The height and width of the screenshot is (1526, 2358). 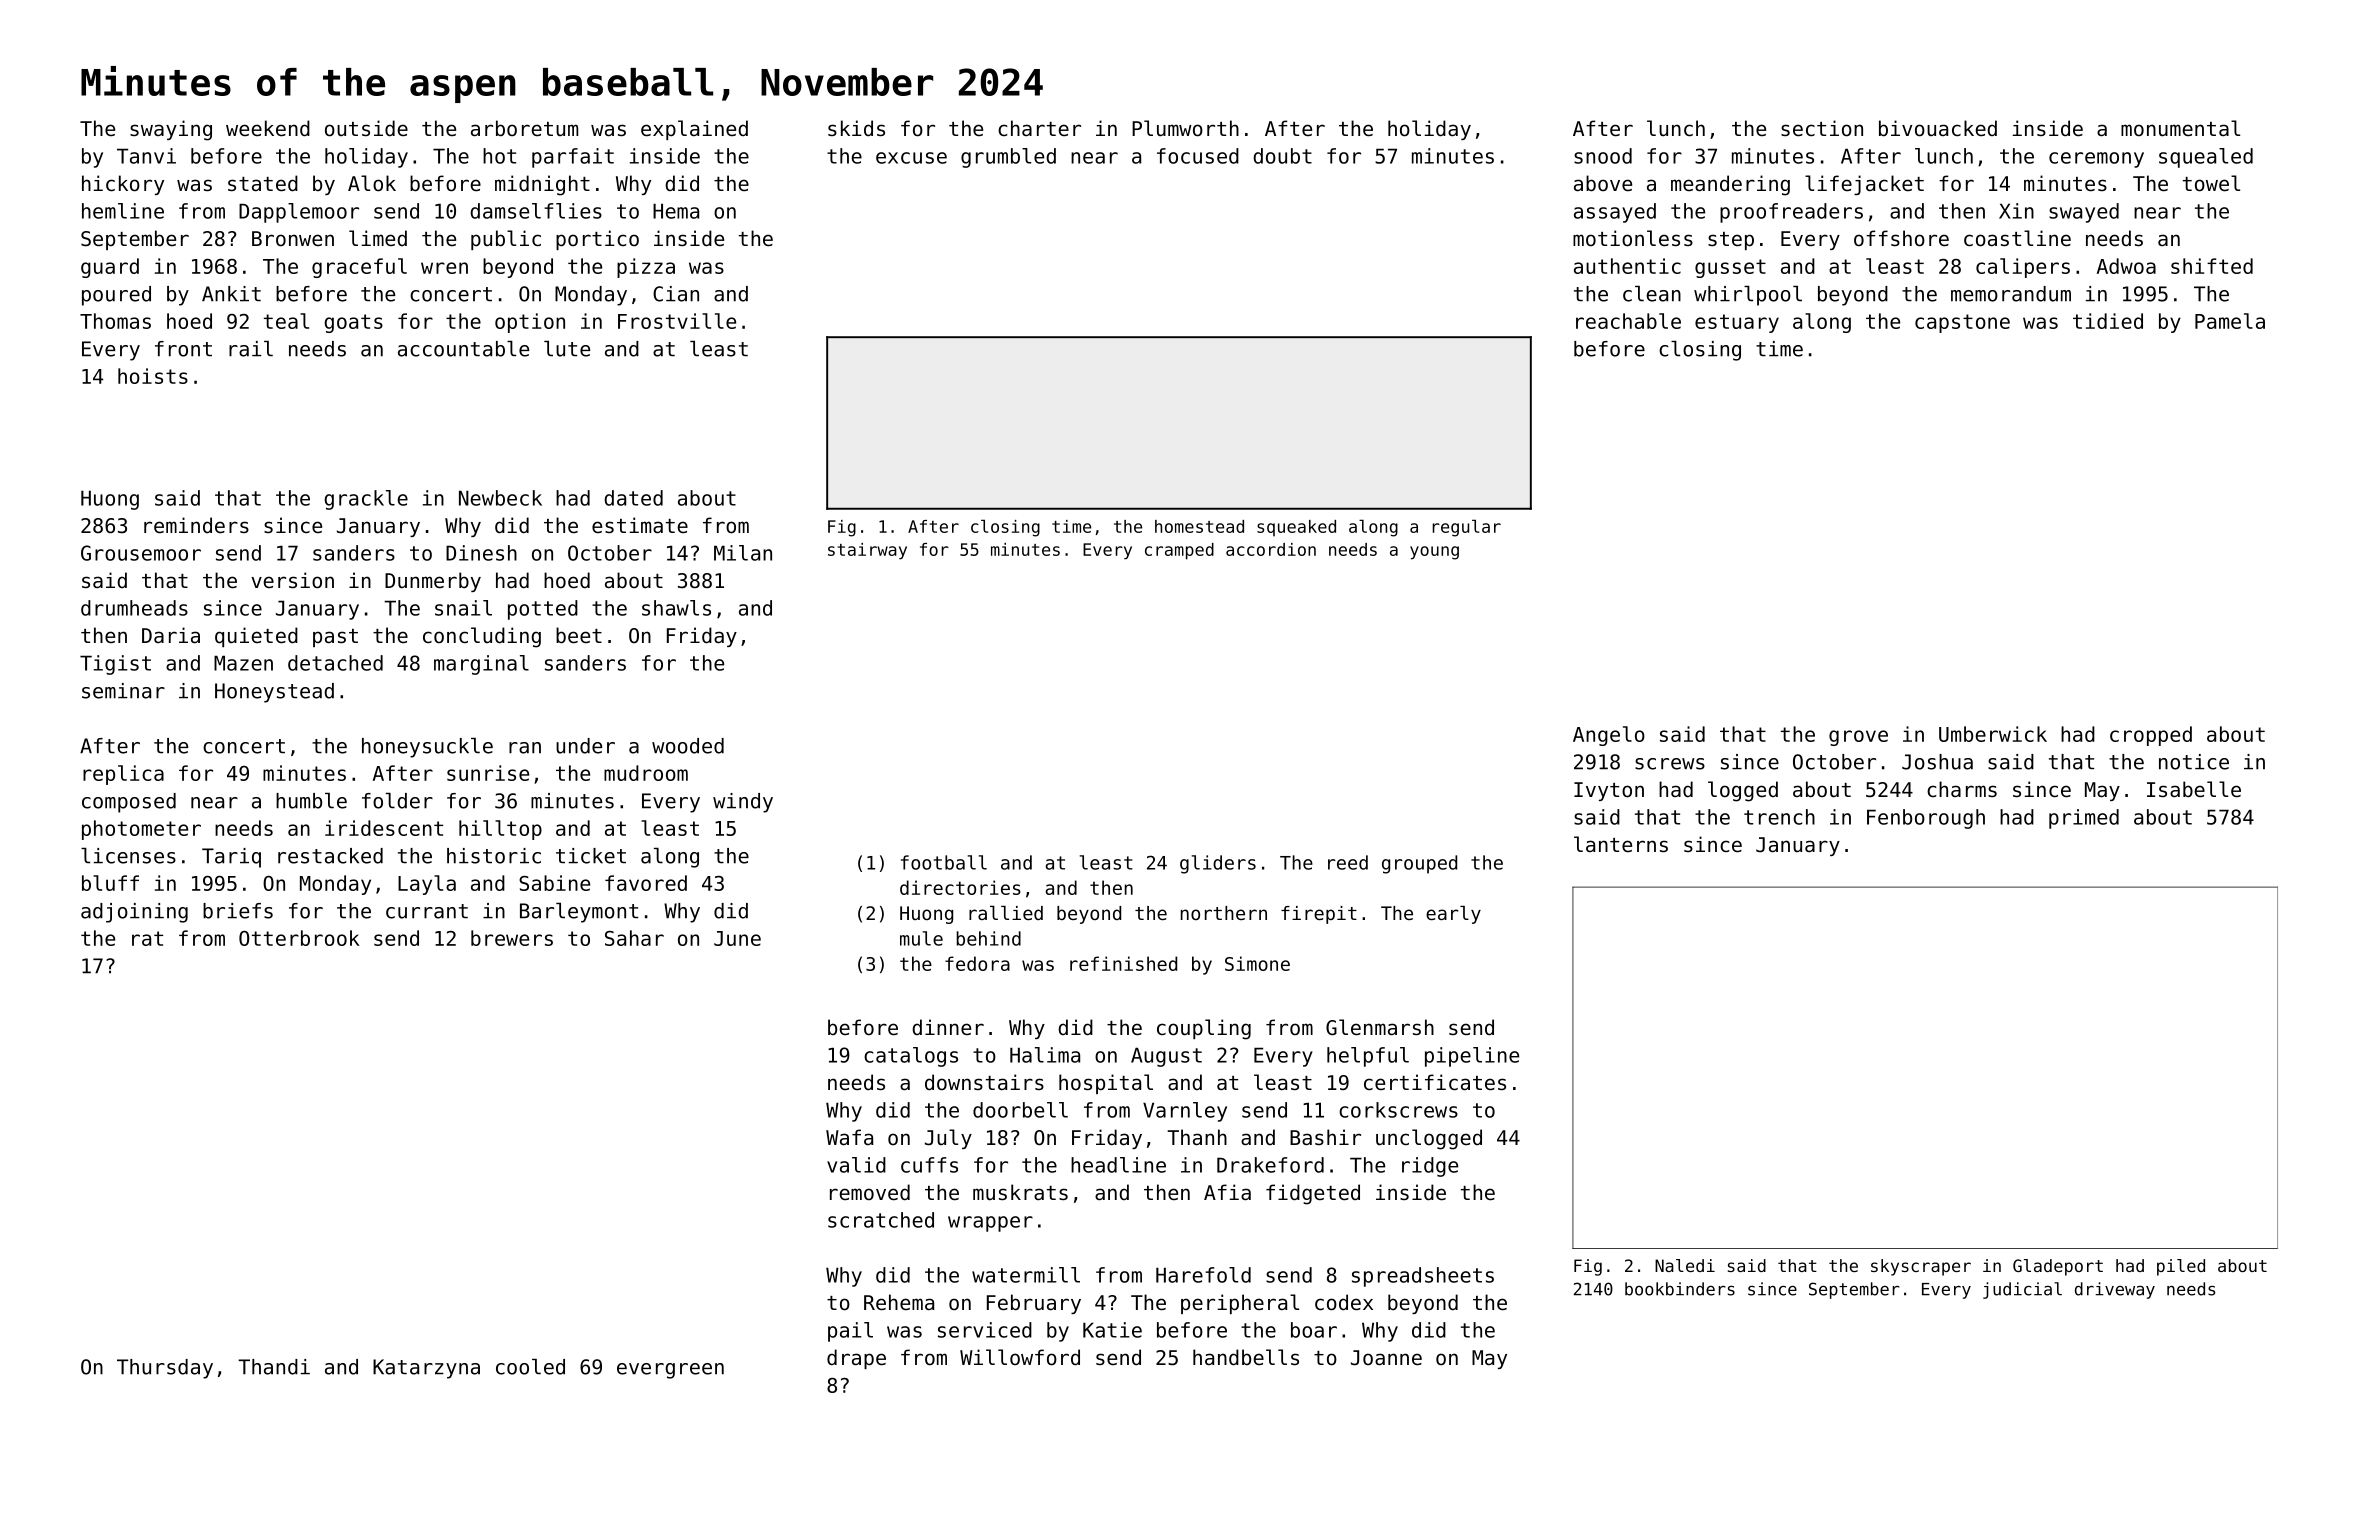 What do you see at coordinates (1325, 1137) in the screenshot?
I see `Bashir` at bounding box center [1325, 1137].
